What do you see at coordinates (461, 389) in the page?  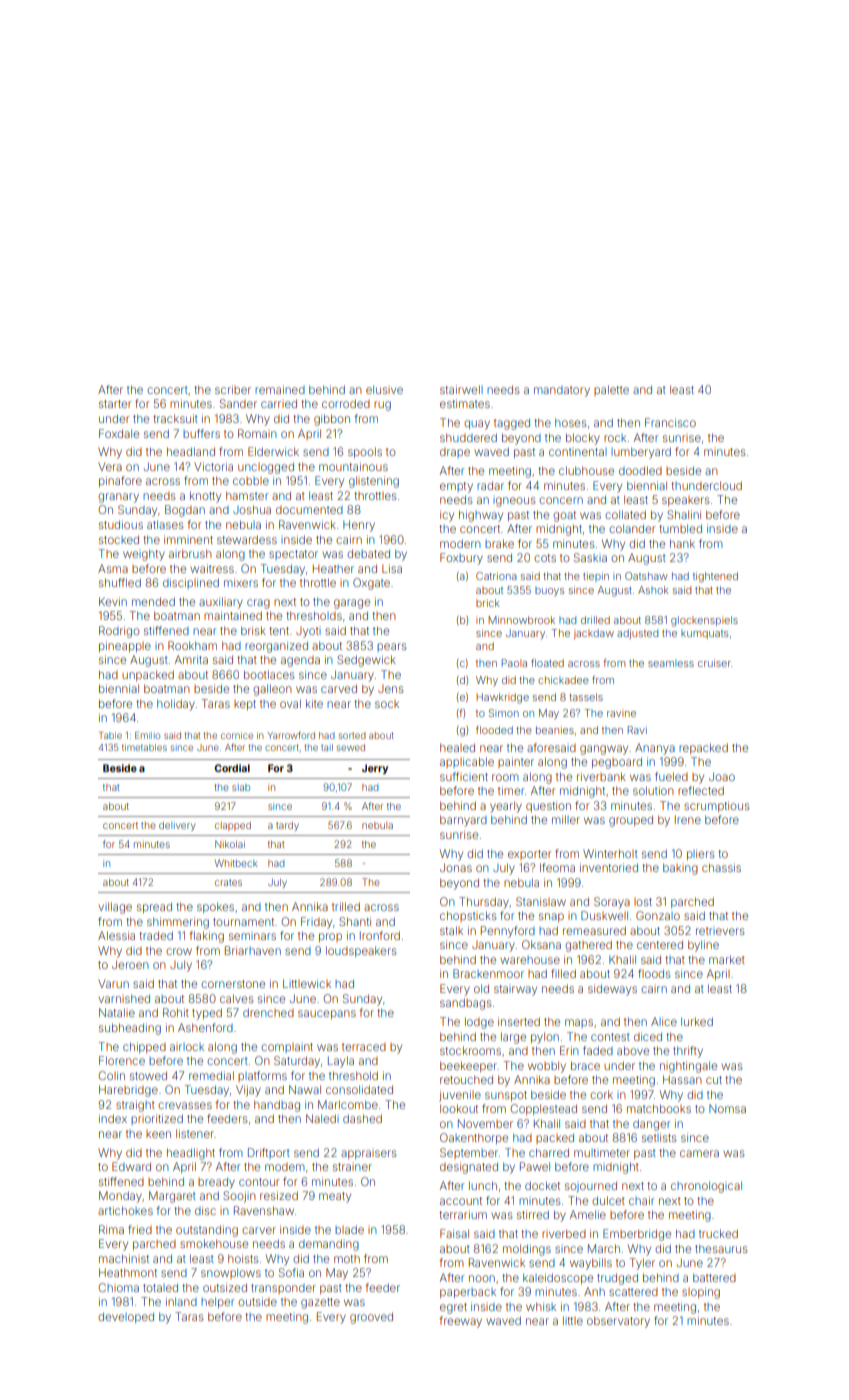 I see `stairwell` at bounding box center [461, 389].
